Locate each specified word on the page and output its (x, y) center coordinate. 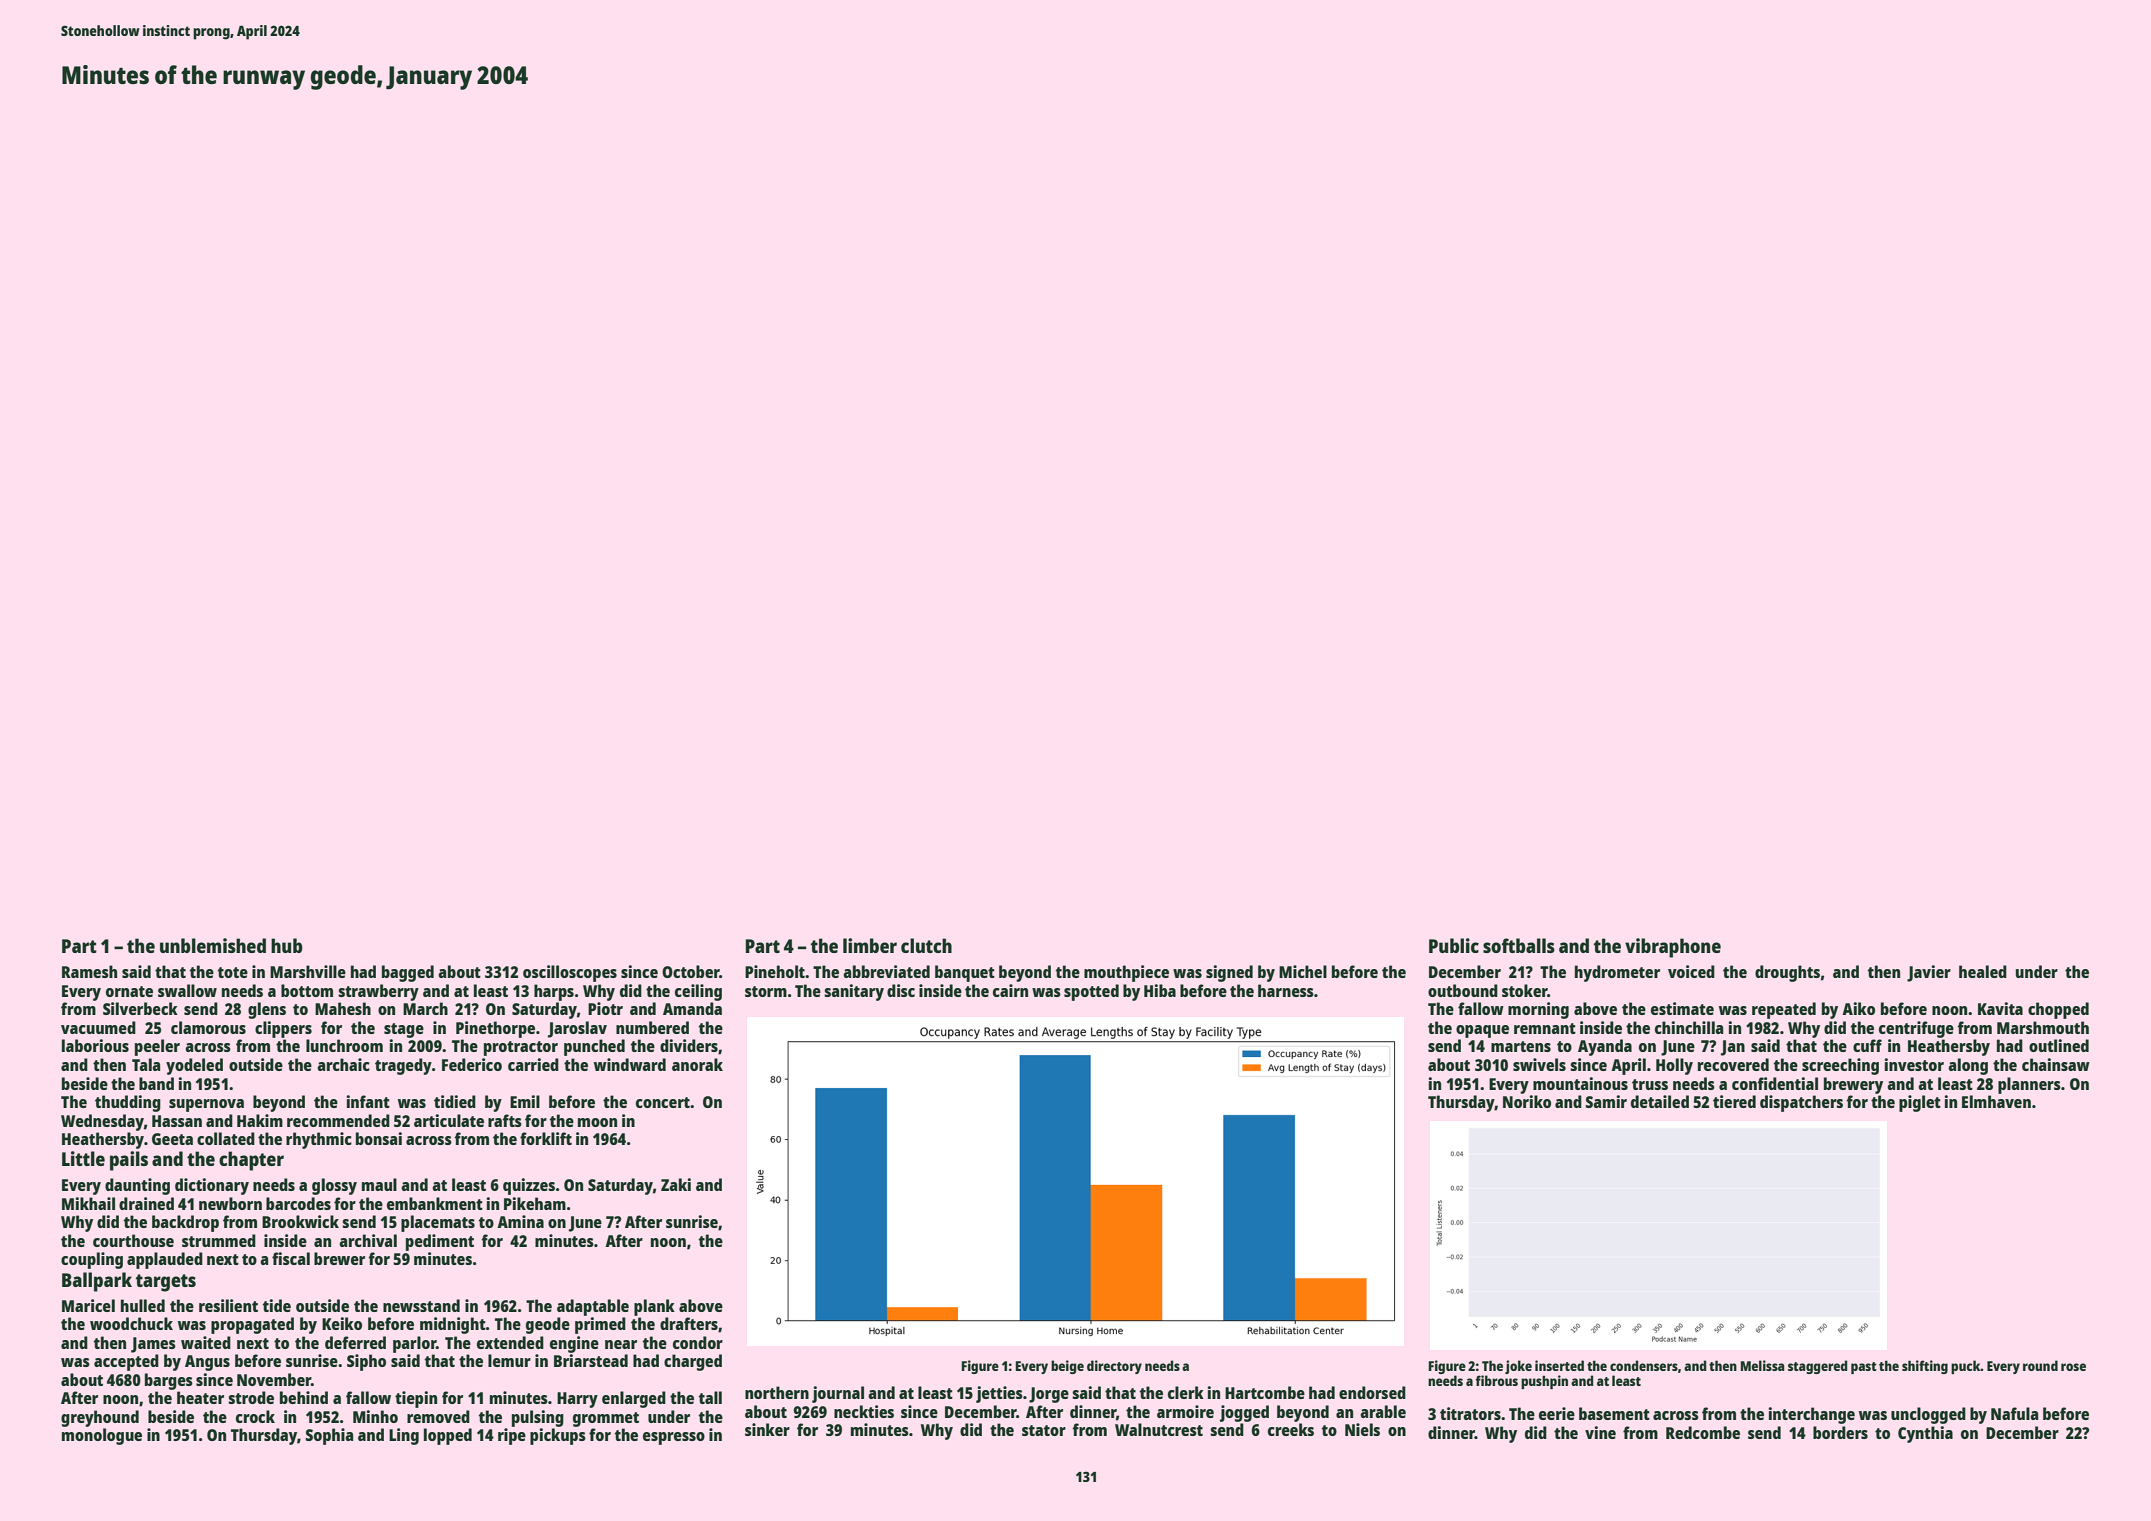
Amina (520, 1221)
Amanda (692, 1008)
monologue (102, 1436)
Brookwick (300, 1221)
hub (287, 945)
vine (1600, 1432)
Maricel (88, 1305)
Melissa (1762, 1365)
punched (594, 1047)
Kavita (2000, 1008)
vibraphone (1673, 948)
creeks (1291, 1429)
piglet (1920, 1103)
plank (654, 1307)
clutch (926, 945)
